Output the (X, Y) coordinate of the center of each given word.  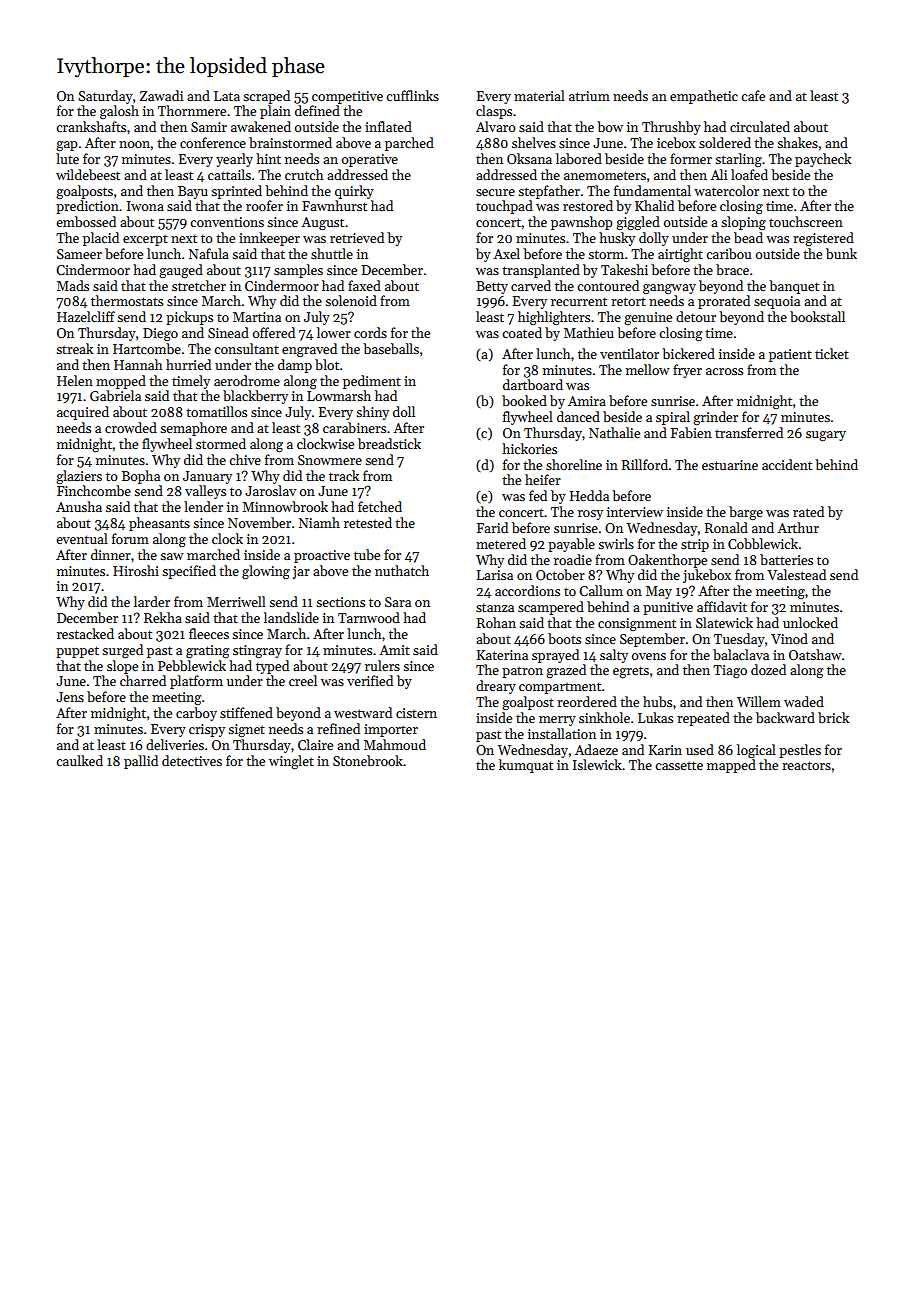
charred (143, 680)
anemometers (605, 175)
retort (628, 301)
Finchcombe (94, 490)
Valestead (796, 574)
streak (74, 348)
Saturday (105, 97)
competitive (347, 97)
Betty (492, 287)
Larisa (495, 575)
